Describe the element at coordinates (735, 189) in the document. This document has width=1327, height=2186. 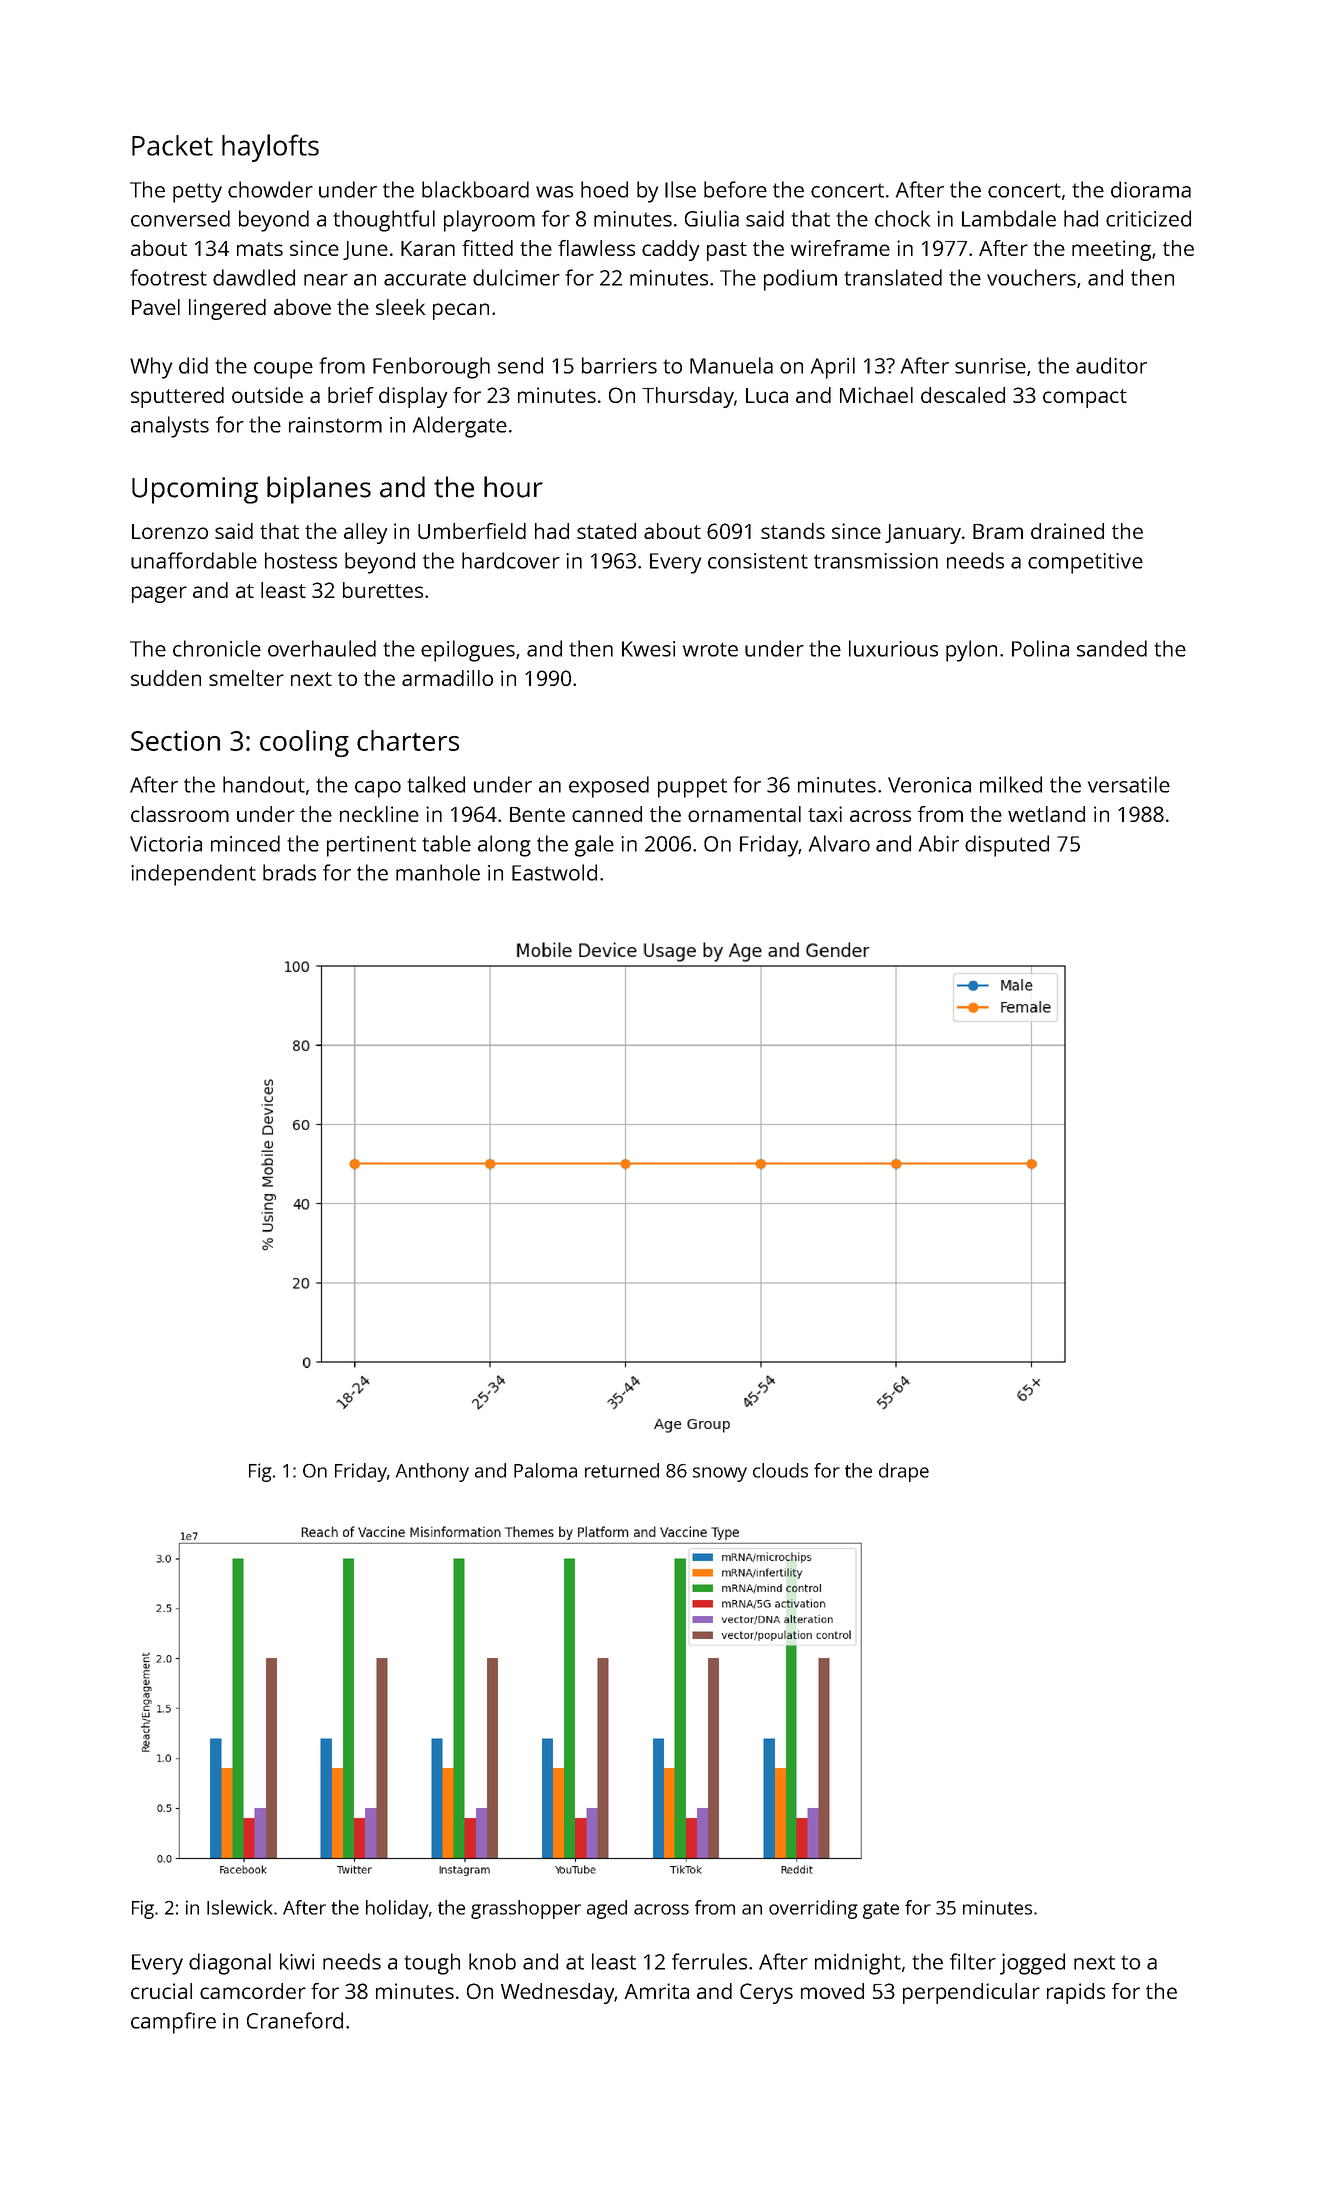
I see `before` at that location.
